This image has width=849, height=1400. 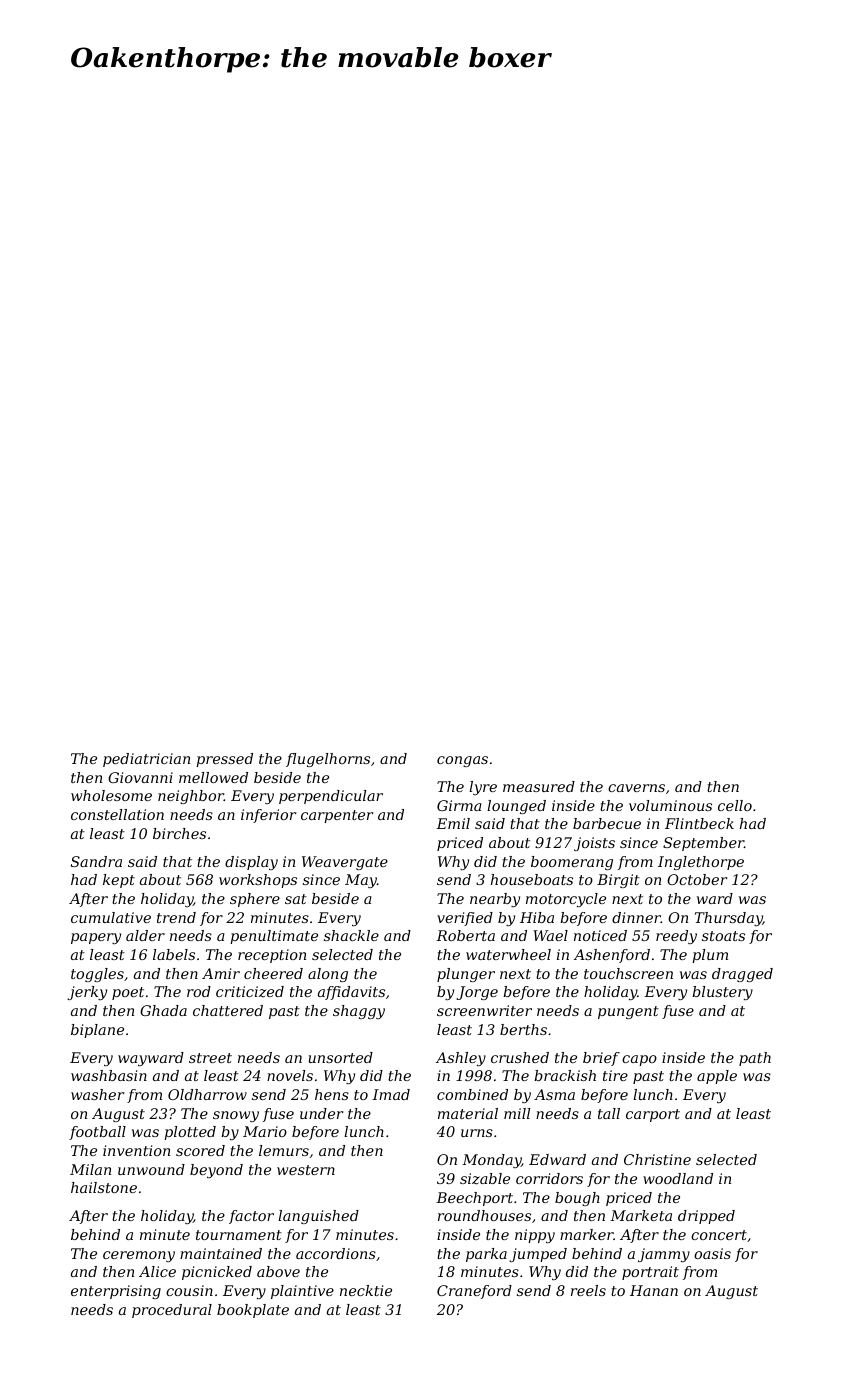 I want to click on flugelhorns, so click(x=328, y=760).
